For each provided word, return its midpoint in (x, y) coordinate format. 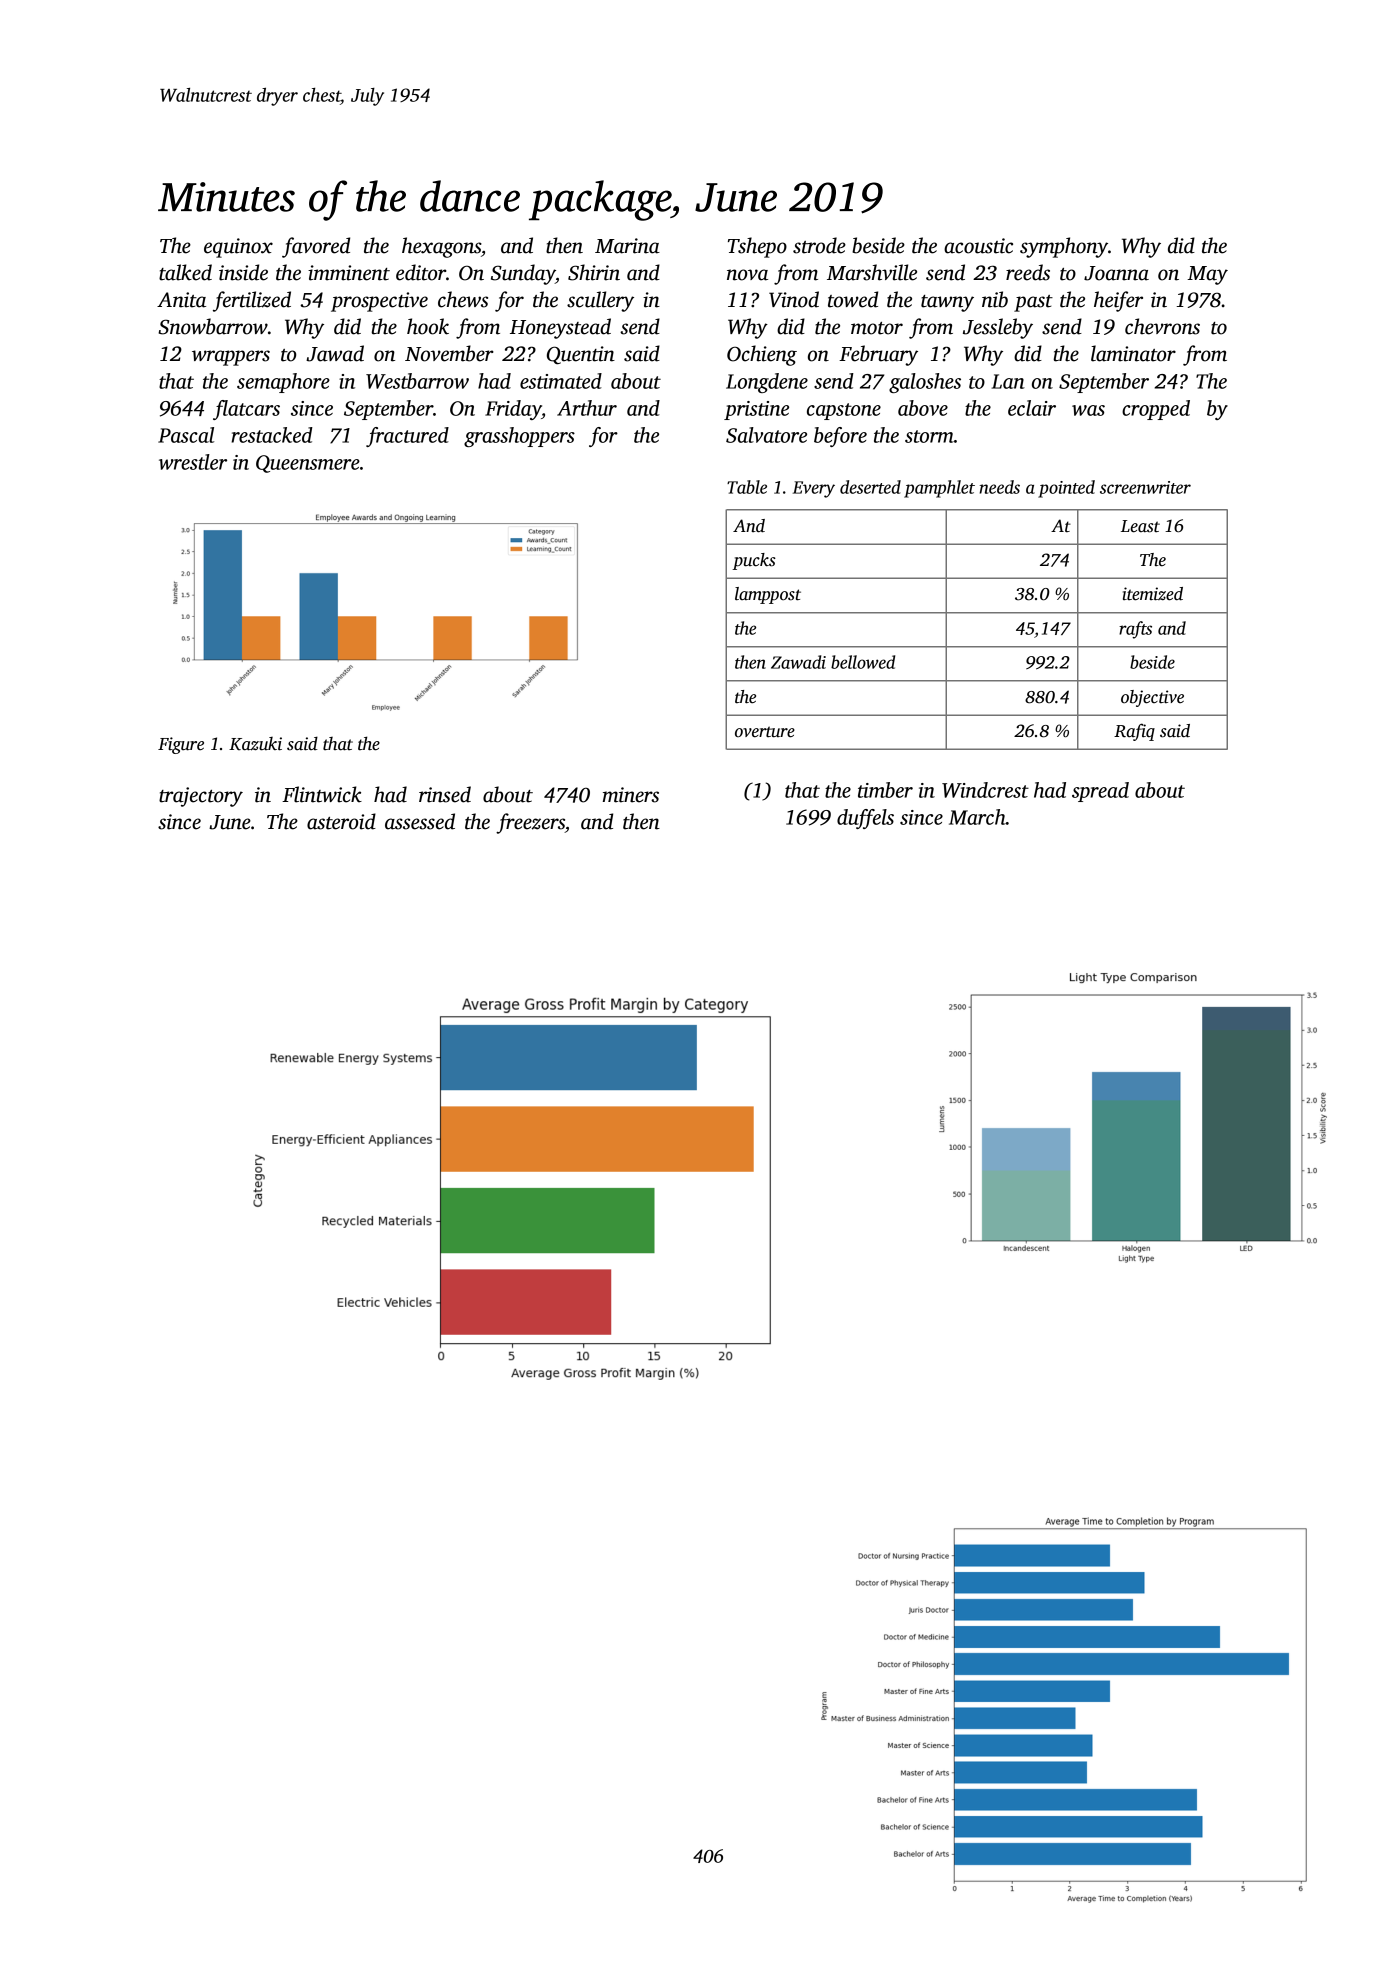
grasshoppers (519, 437)
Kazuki (255, 744)
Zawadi (798, 662)
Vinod (794, 299)
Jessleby (998, 328)
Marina (627, 246)
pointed (1066, 489)
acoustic (978, 246)
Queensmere (308, 464)
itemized (1153, 594)
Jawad (335, 353)
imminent (349, 273)
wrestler (193, 462)
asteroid (341, 821)
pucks (754, 561)
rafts (1135, 630)
